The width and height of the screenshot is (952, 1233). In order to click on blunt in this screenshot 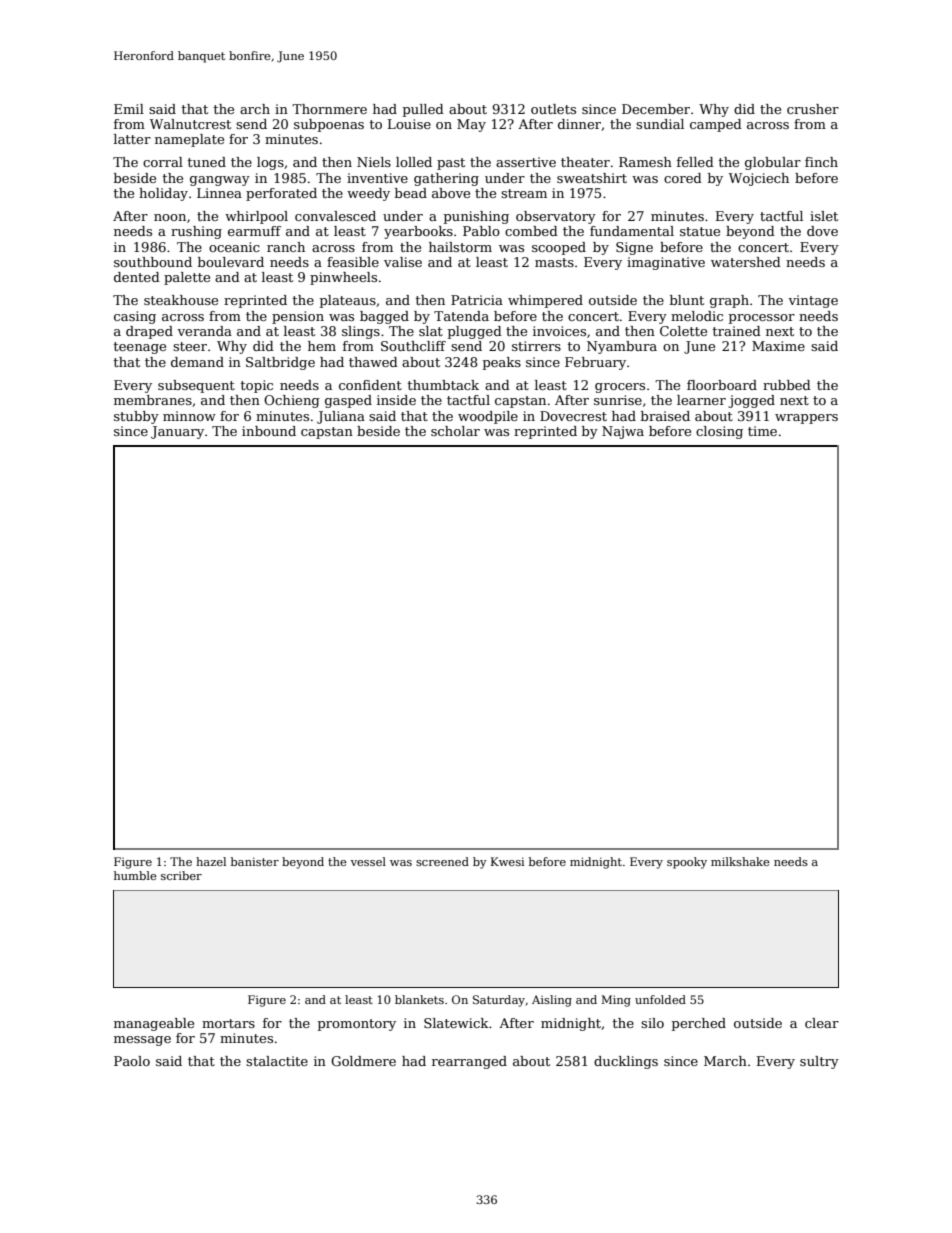, I will do `click(687, 300)`.
